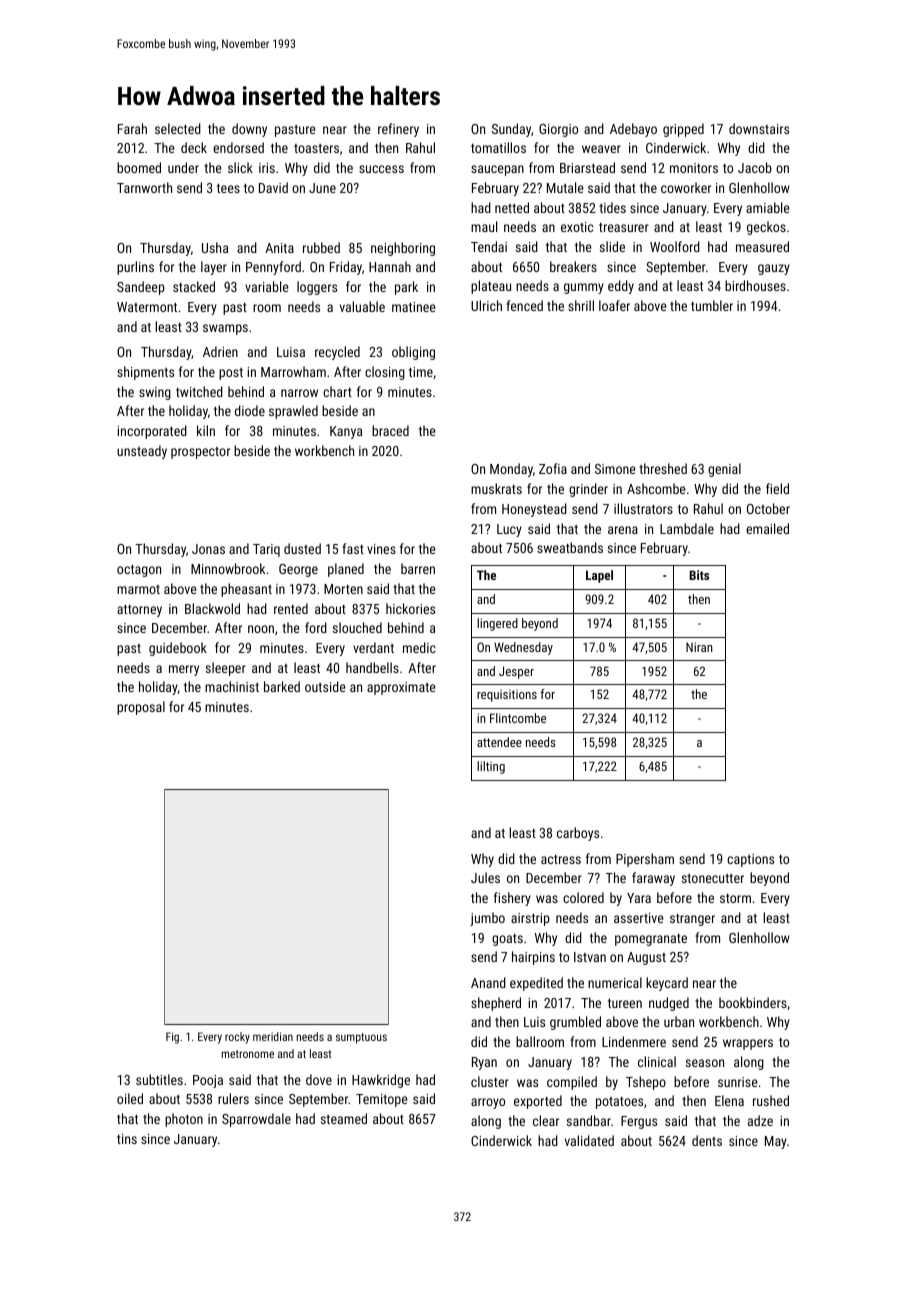  I want to click on Lambdale, so click(687, 528).
